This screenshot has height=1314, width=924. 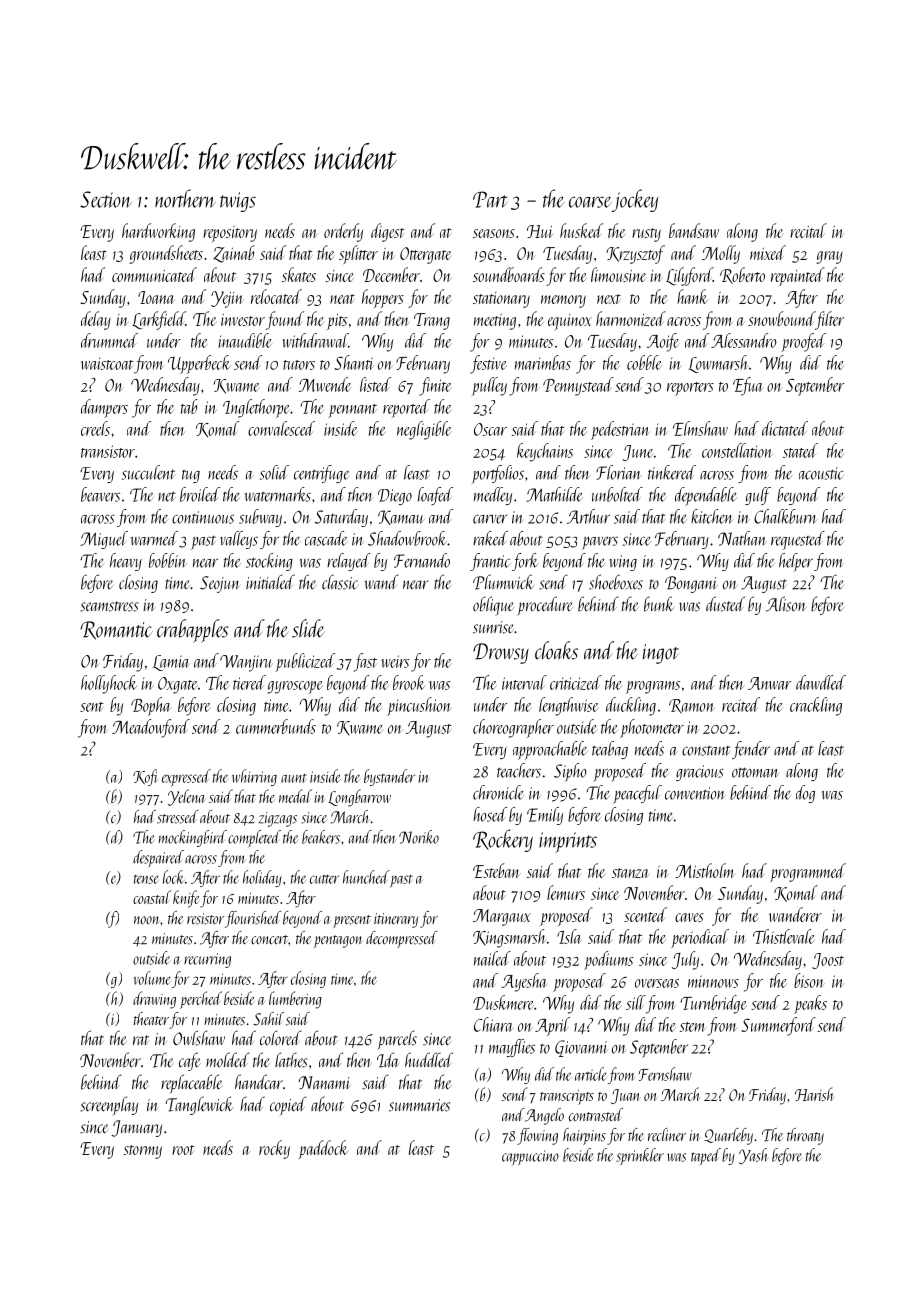 What do you see at coordinates (753, 1156) in the screenshot?
I see `Yash` at bounding box center [753, 1156].
